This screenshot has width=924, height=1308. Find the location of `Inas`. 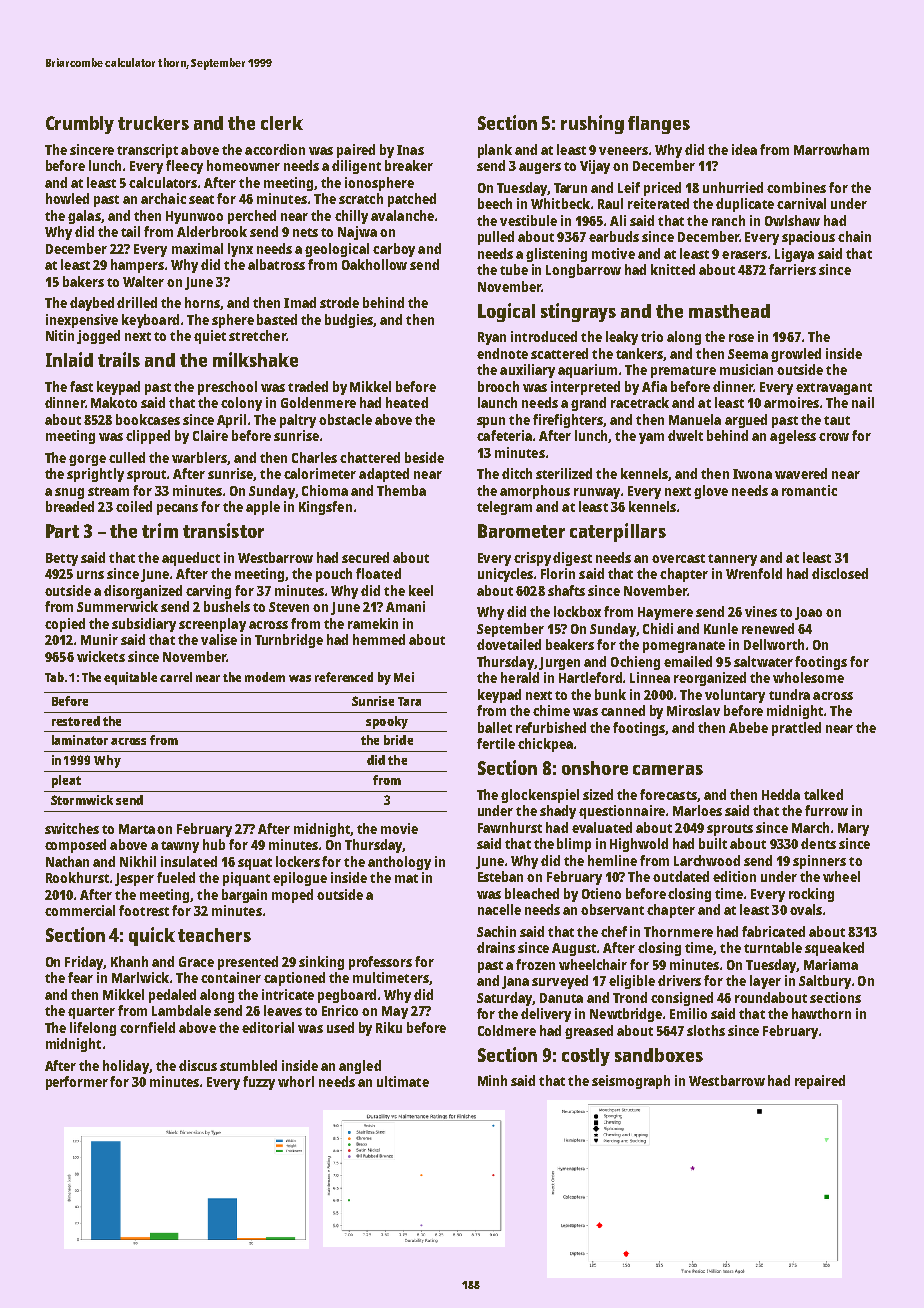

Inas is located at coordinates (410, 150).
